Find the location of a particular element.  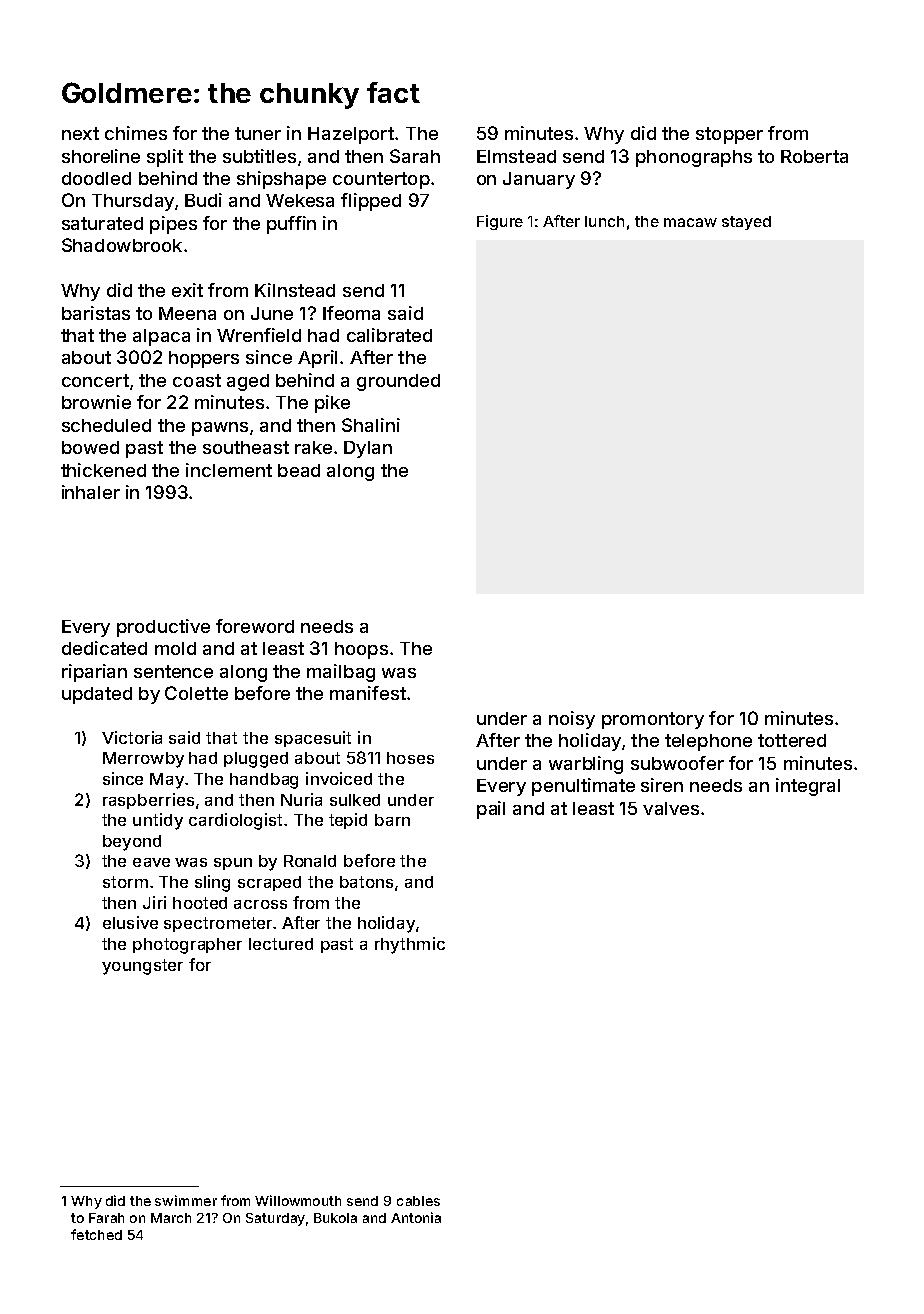

foreword is located at coordinates (255, 626).
